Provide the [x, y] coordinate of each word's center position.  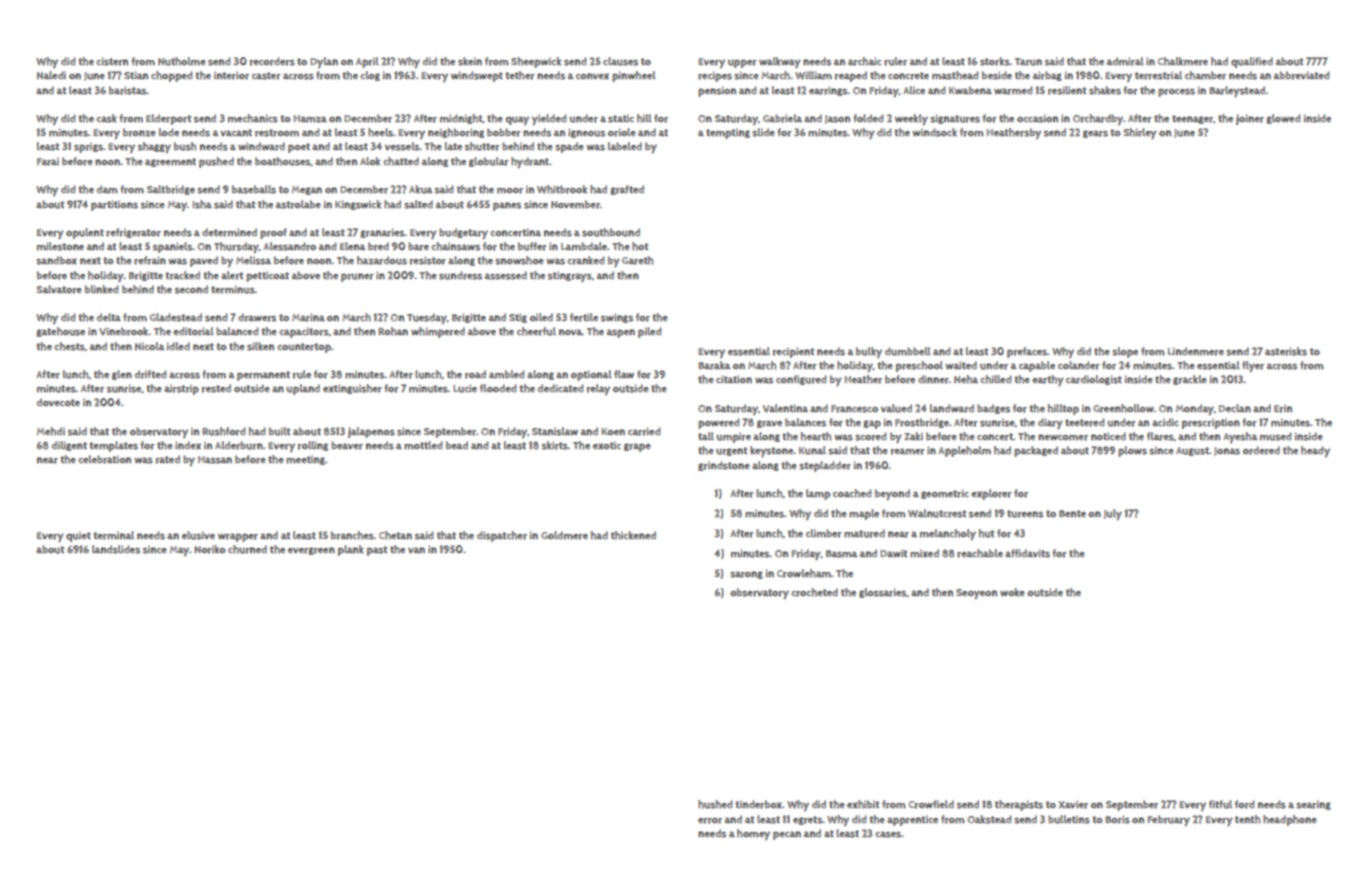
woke [1012, 592]
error [710, 821]
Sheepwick [536, 62]
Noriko [210, 549]
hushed [715, 804]
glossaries [883, 593]
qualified [1252, 62]
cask [106, 118]
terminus [233, 289]
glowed [1283, 119]
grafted [627, 190]
